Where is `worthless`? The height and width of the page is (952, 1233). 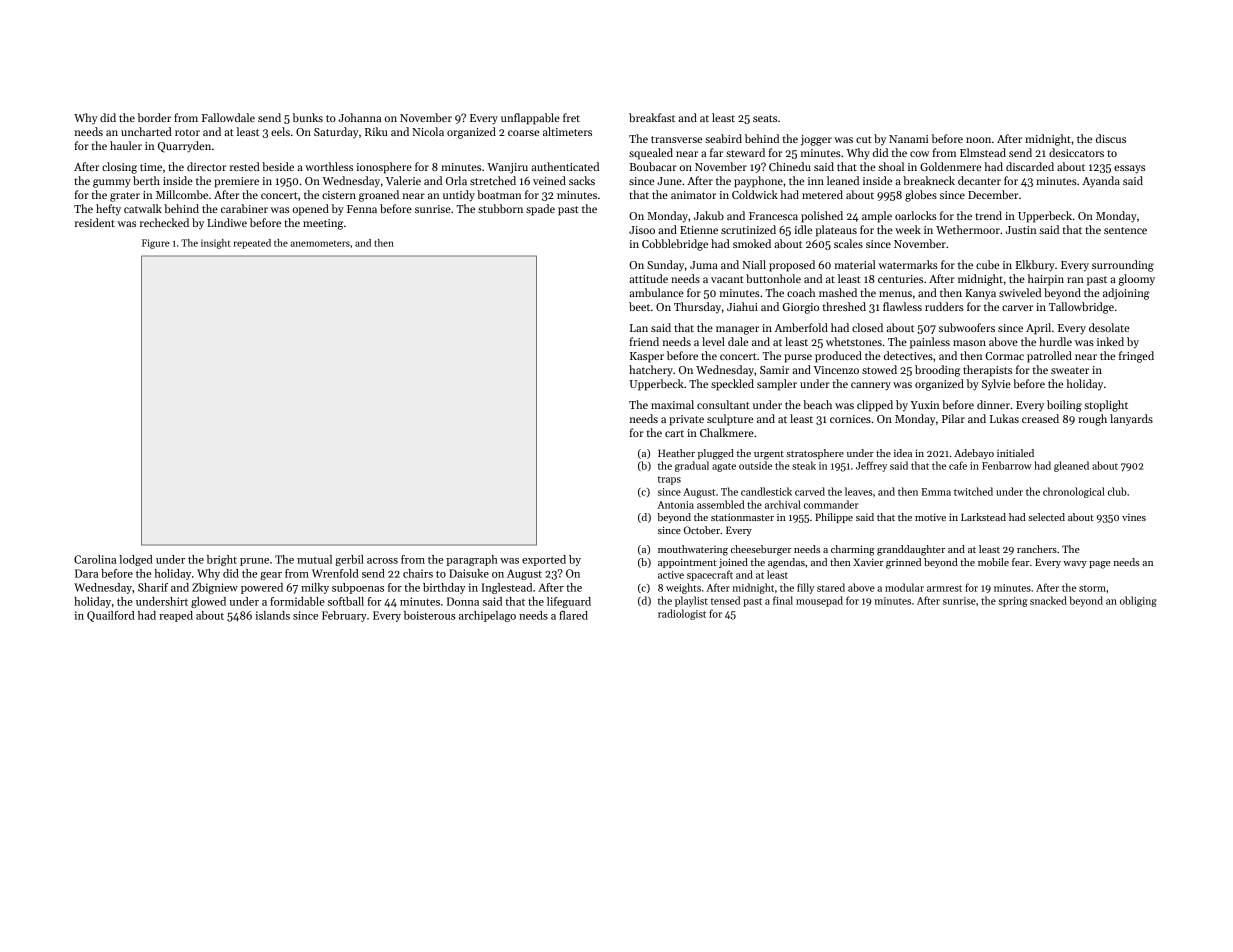
worthless is located at coordinates (329, 166).
